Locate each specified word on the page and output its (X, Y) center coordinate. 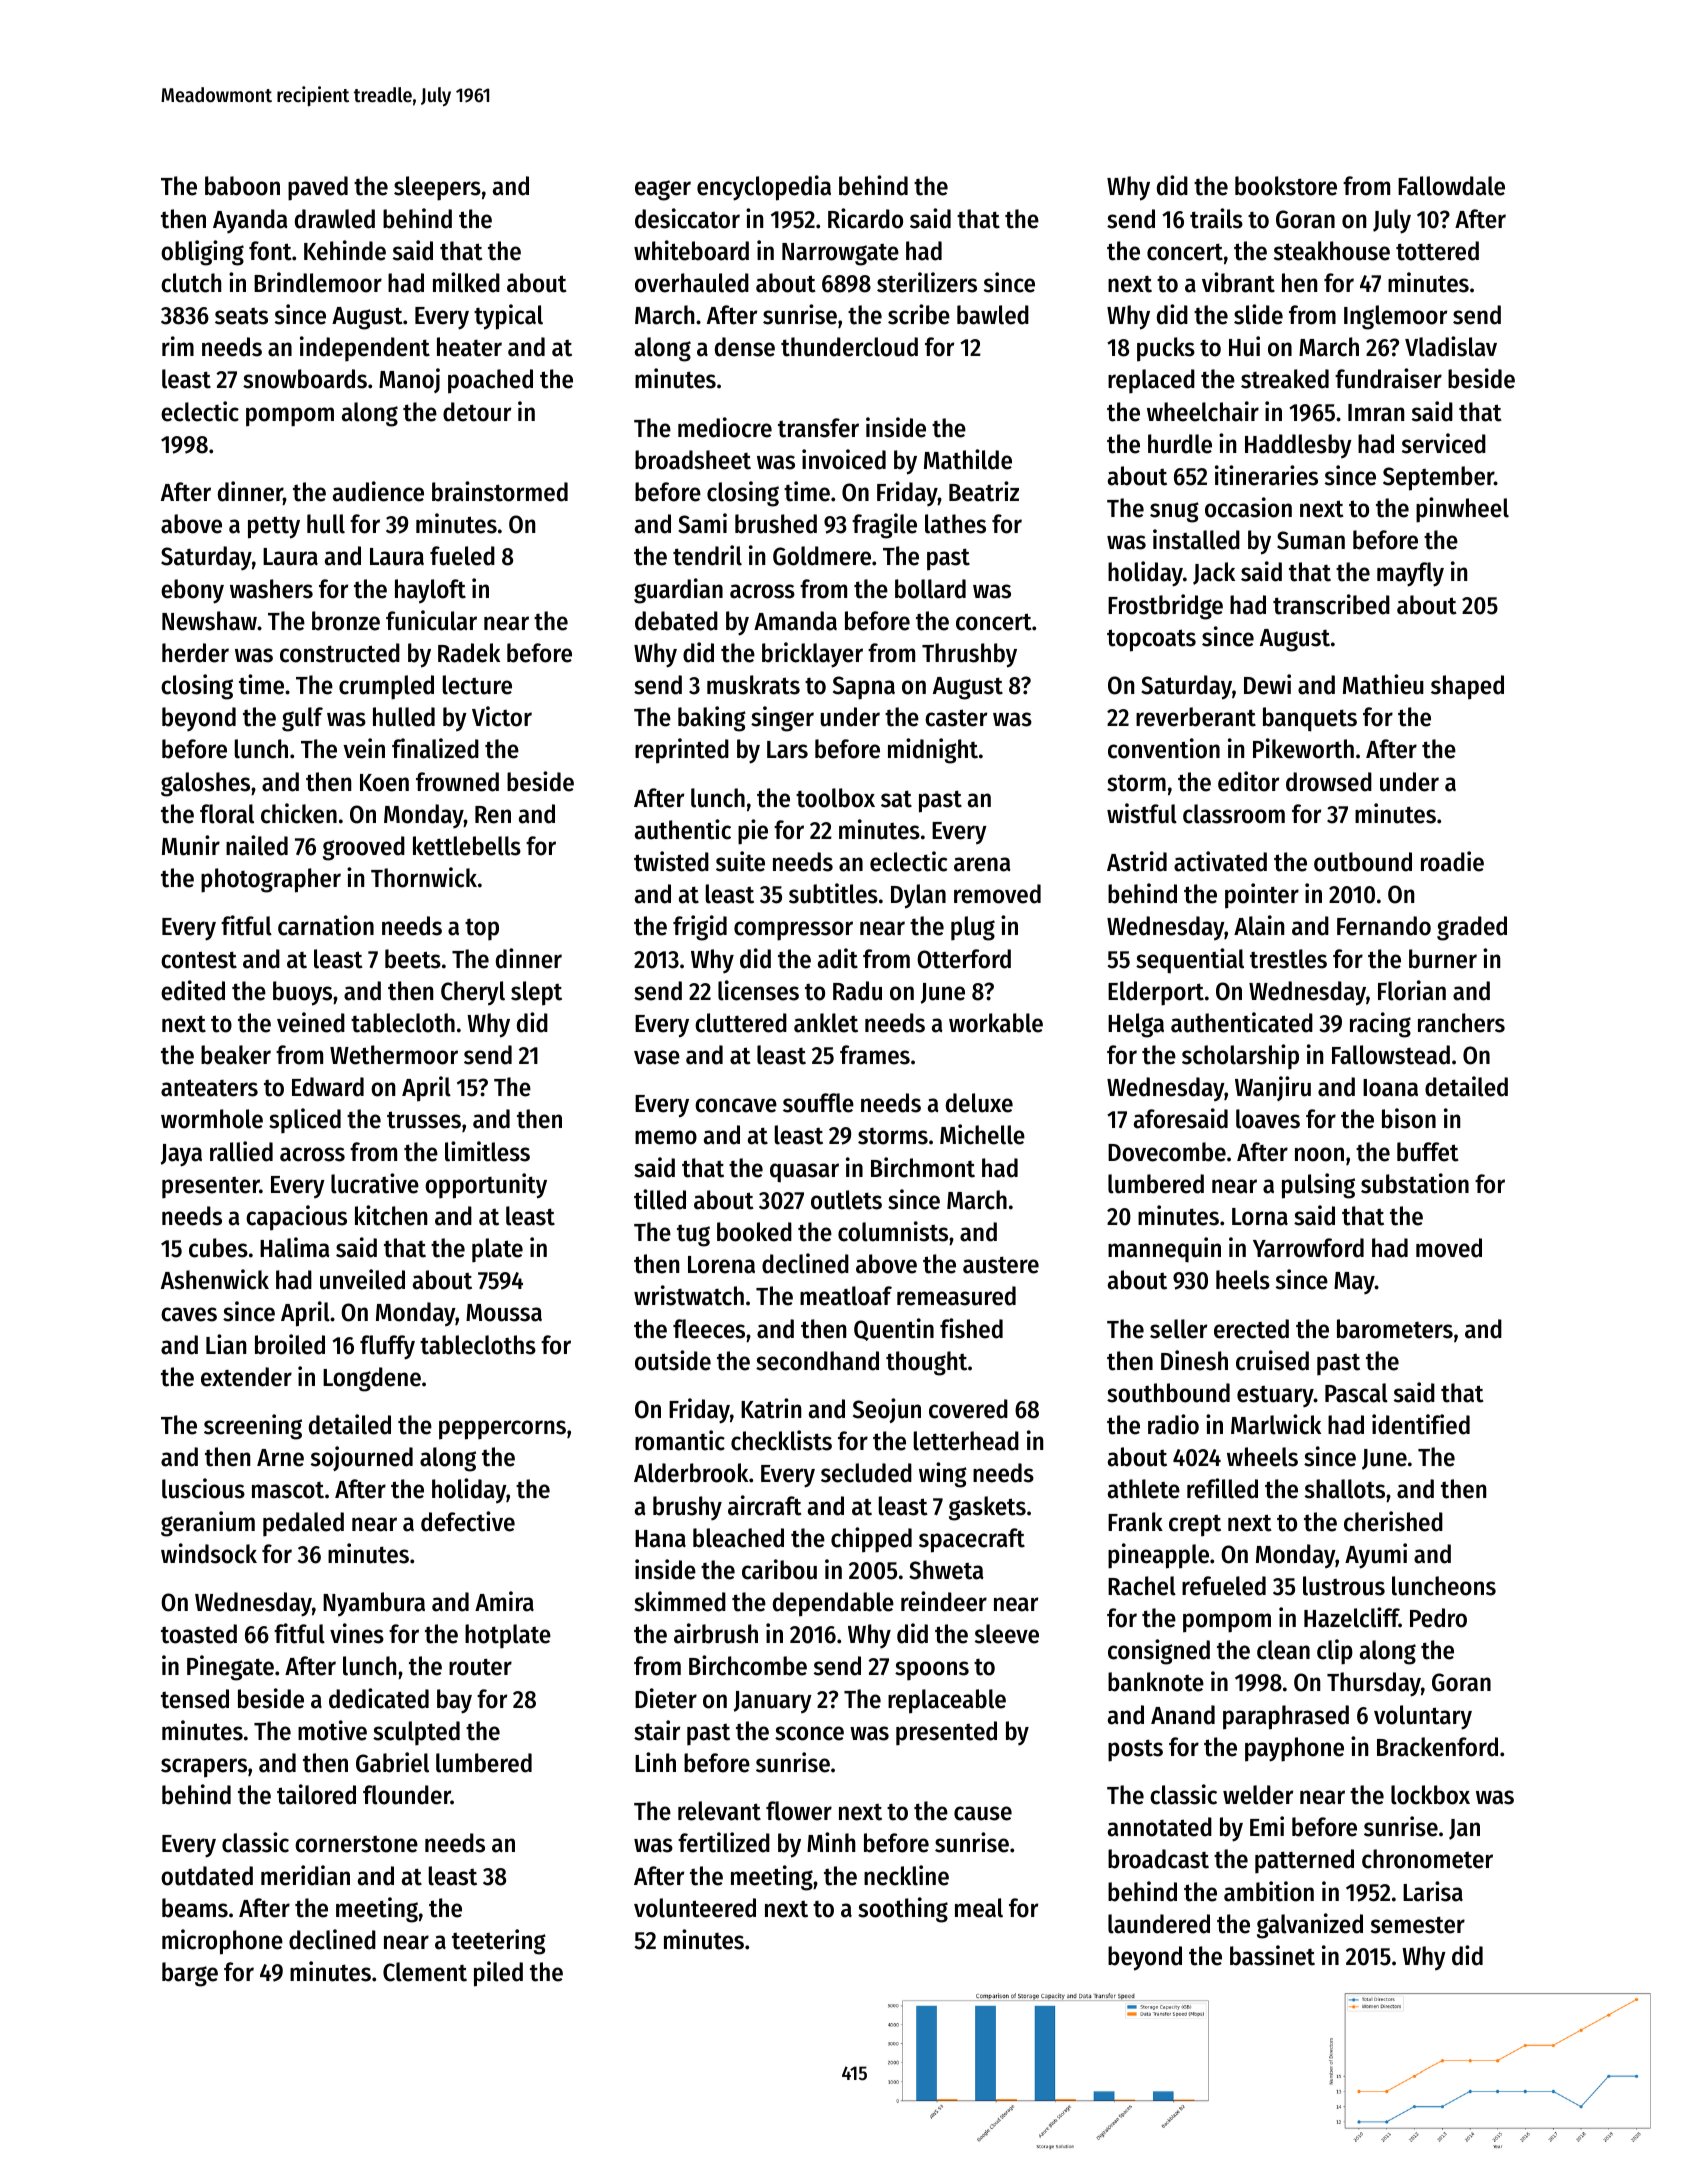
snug (1174, 512)
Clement (425, 1972)
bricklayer (812, 655)
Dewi (1267, 684)
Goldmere (822, 556)
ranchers (1461, 1023)
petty (274, 527)
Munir (191, 845)
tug (693, 1236)
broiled (290, 1344)
